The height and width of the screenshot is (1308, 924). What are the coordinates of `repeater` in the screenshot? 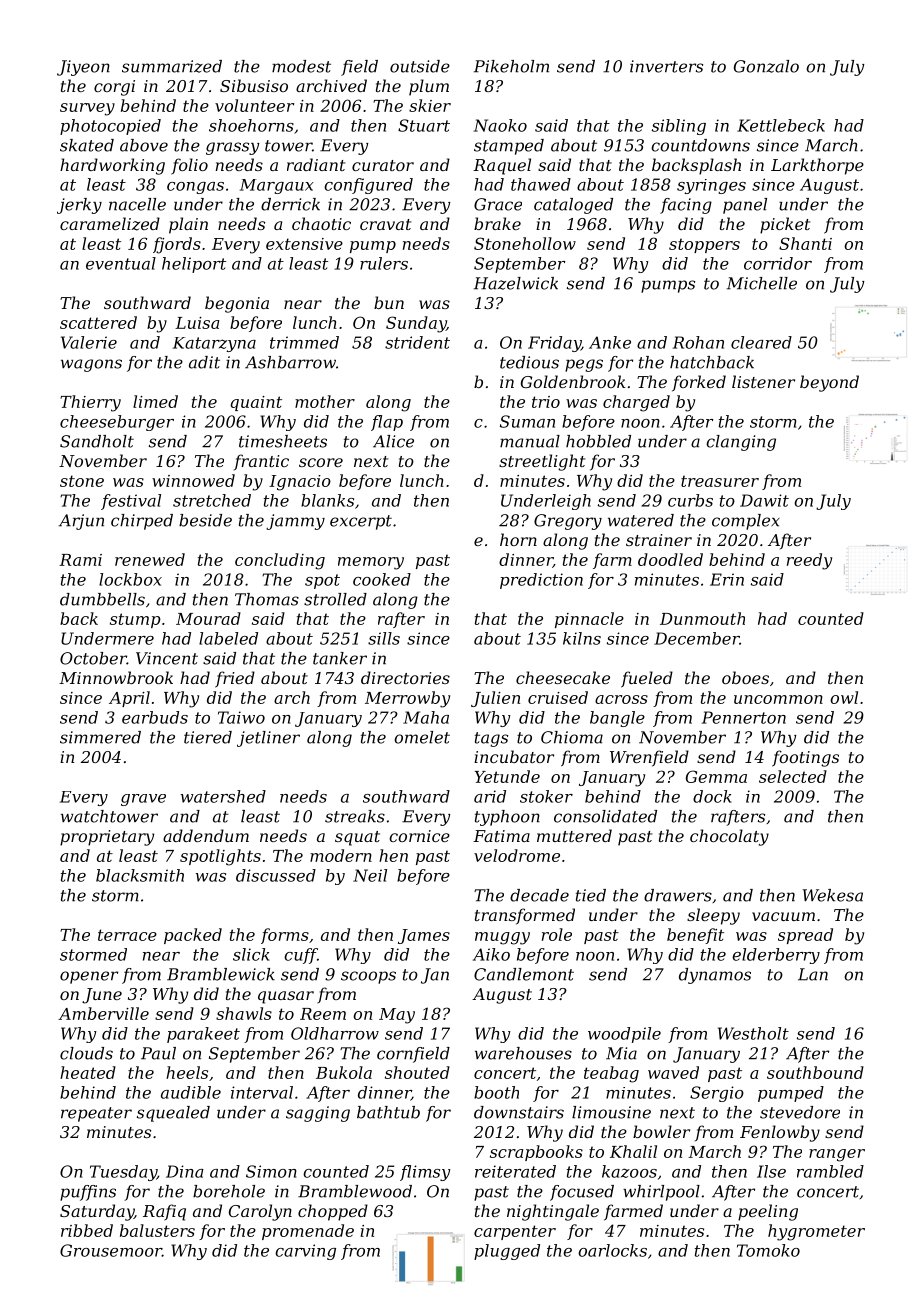 It's located at (96, 1114).
